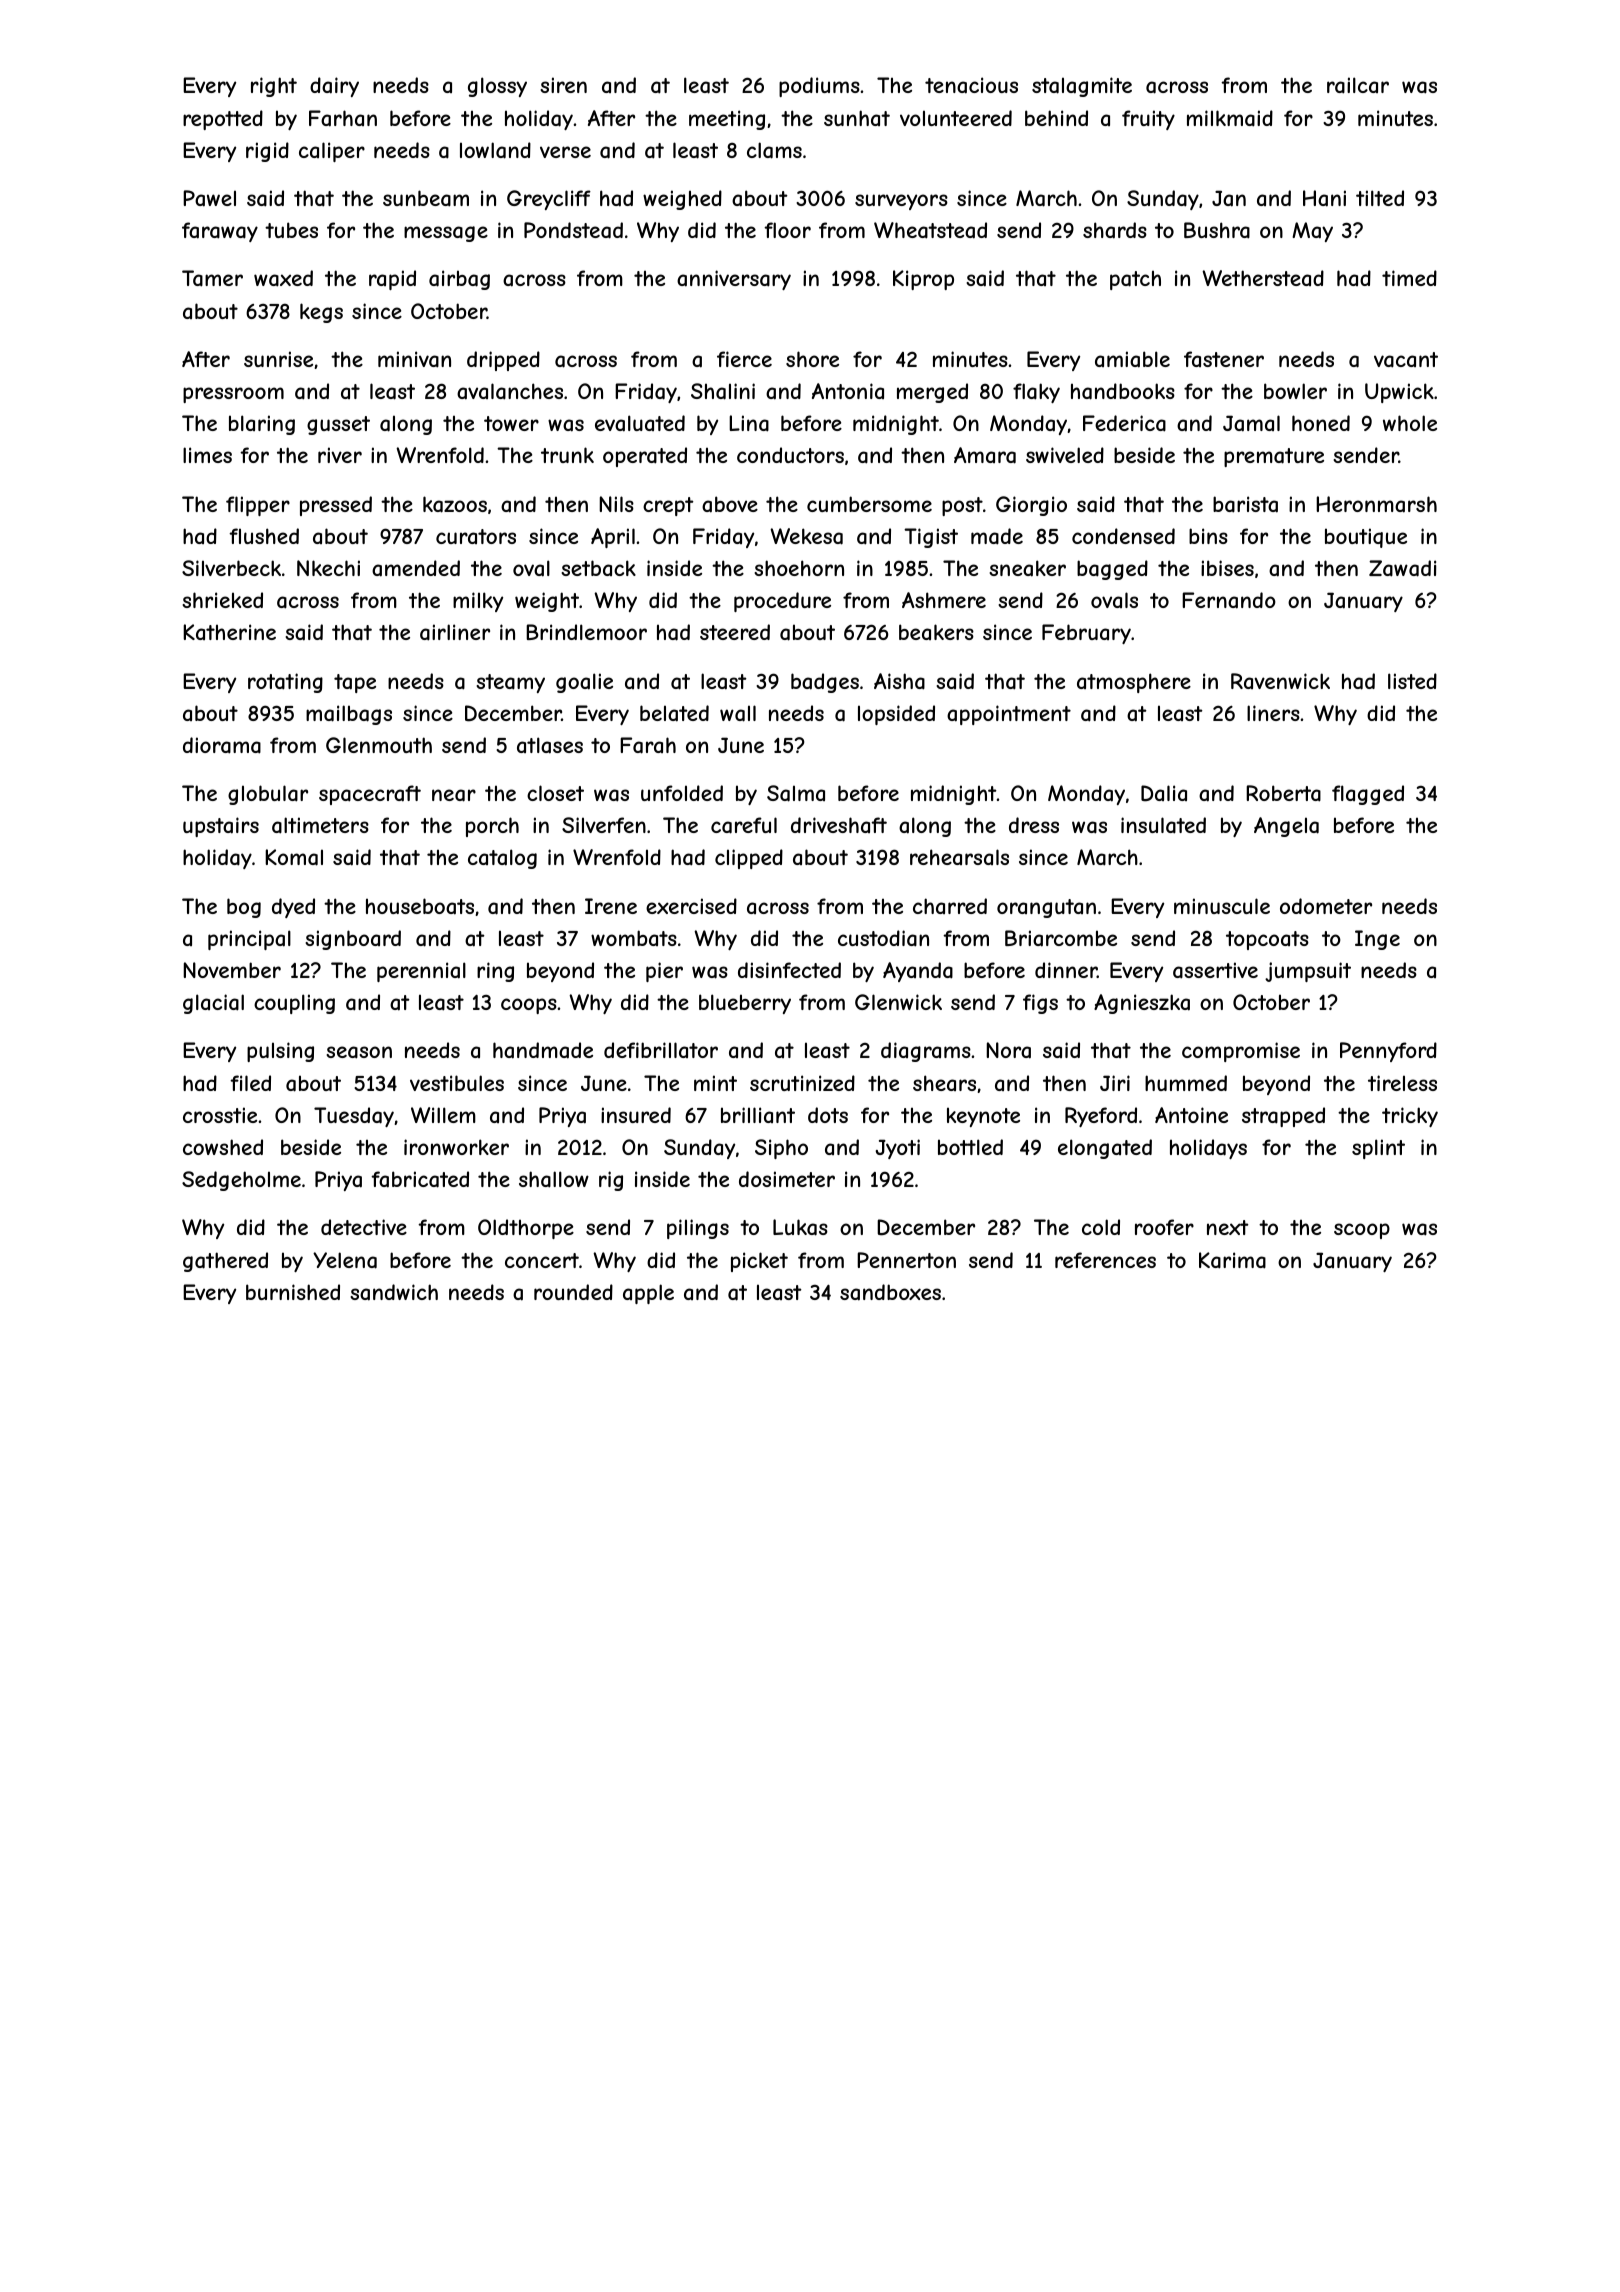  I want to click on custodian, so click(883, 938).
